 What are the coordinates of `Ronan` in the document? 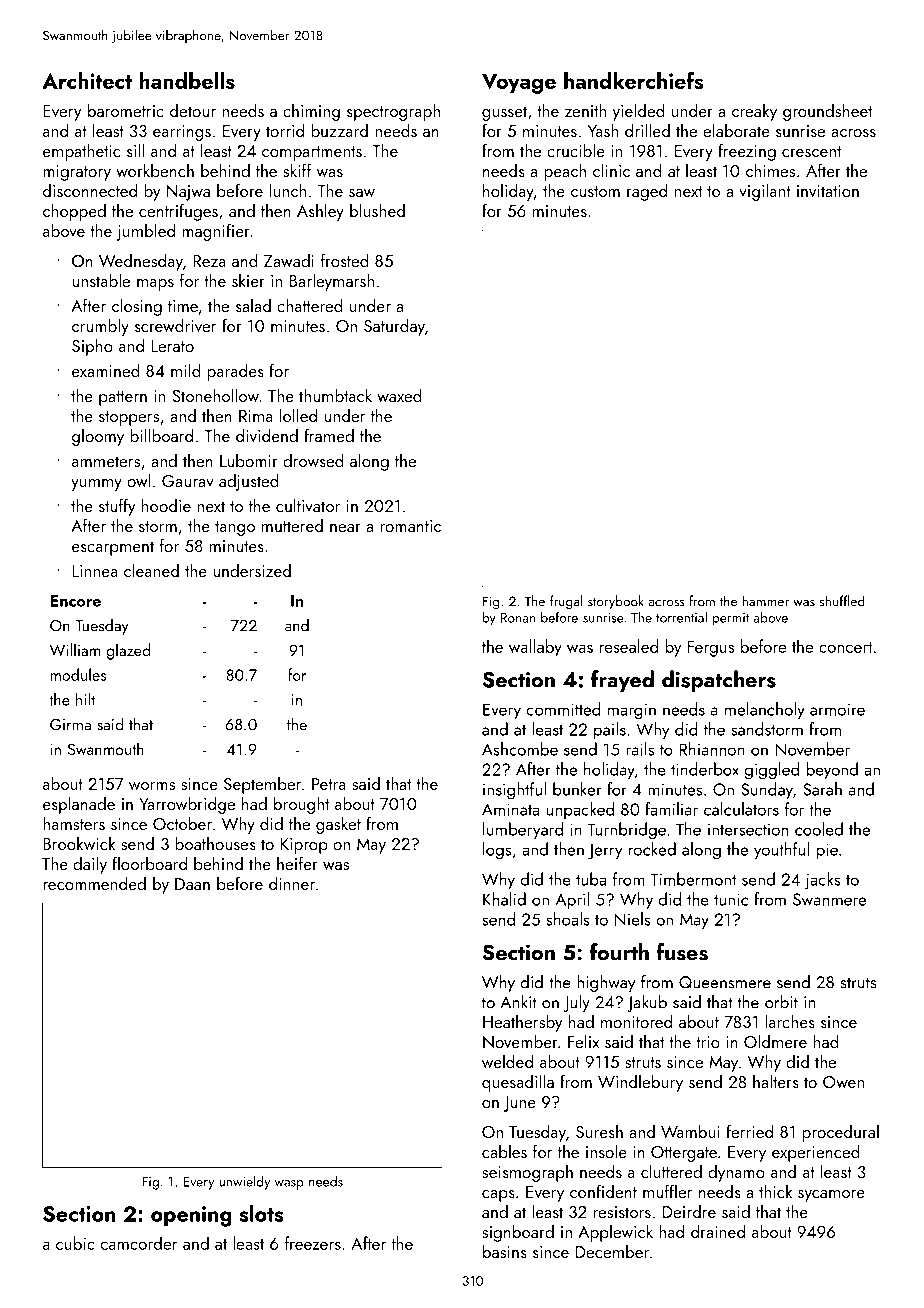 It's located at (518, 618).
